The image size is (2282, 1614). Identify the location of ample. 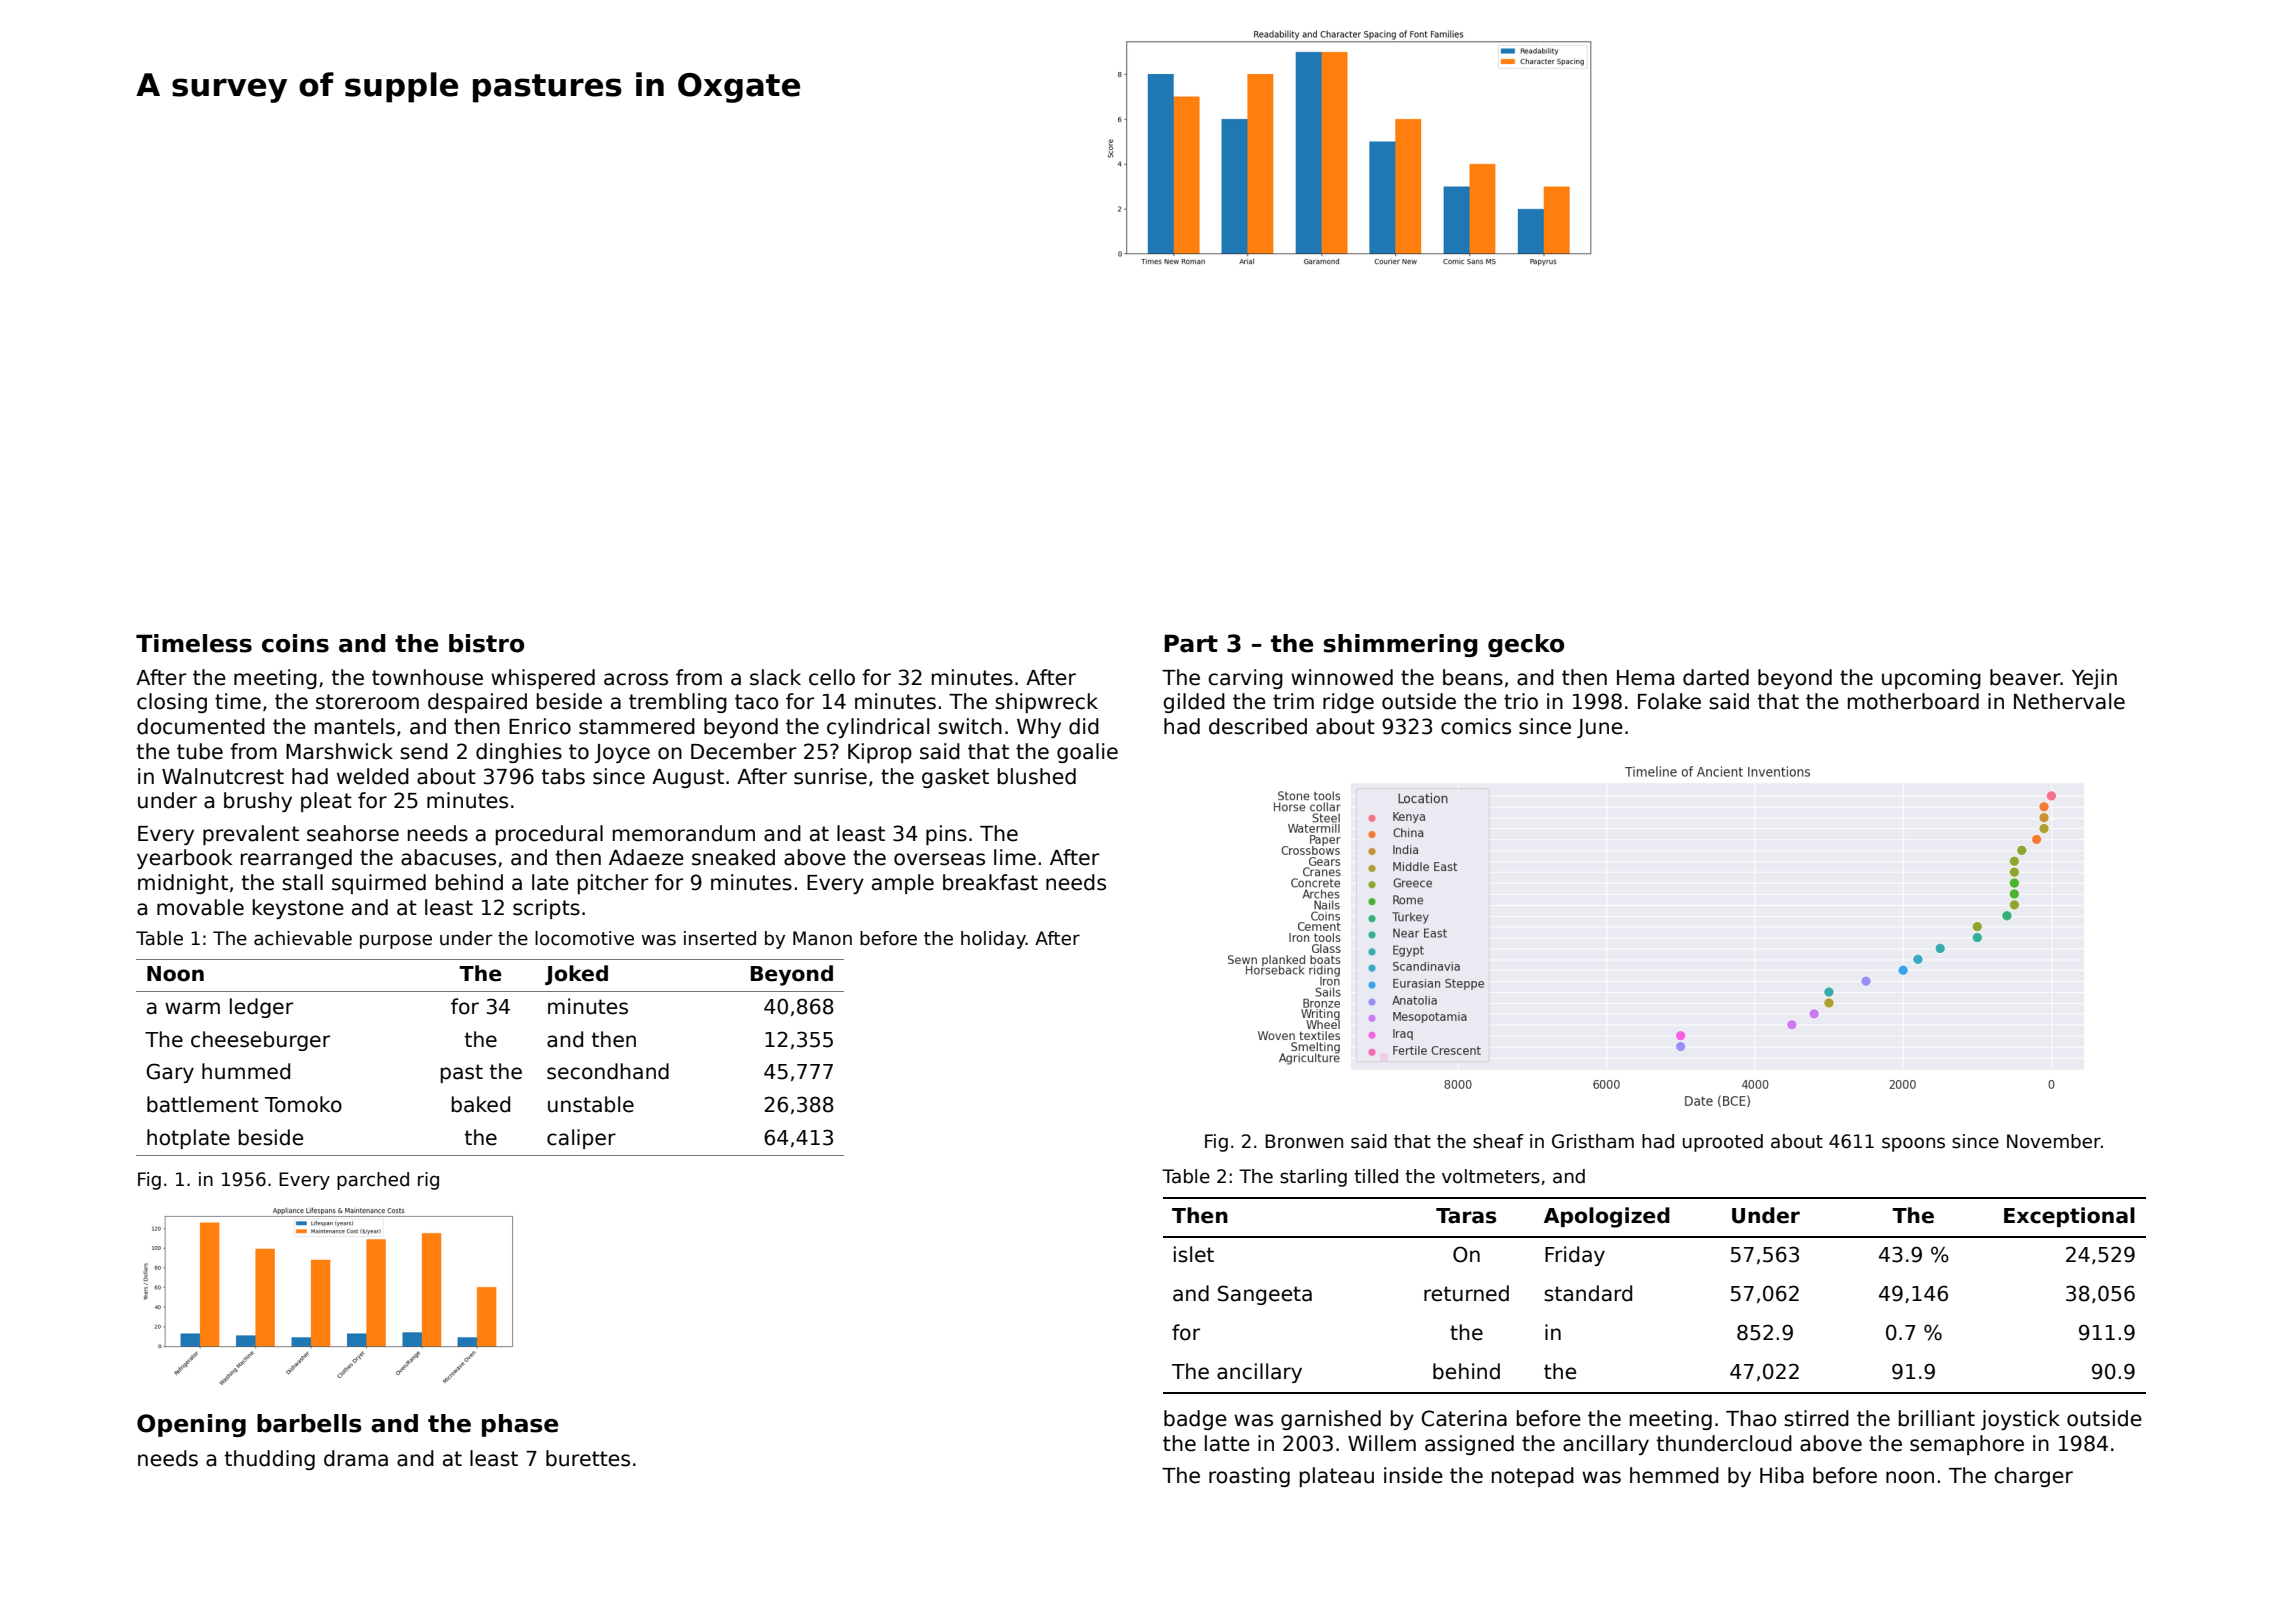
(903, 884).
